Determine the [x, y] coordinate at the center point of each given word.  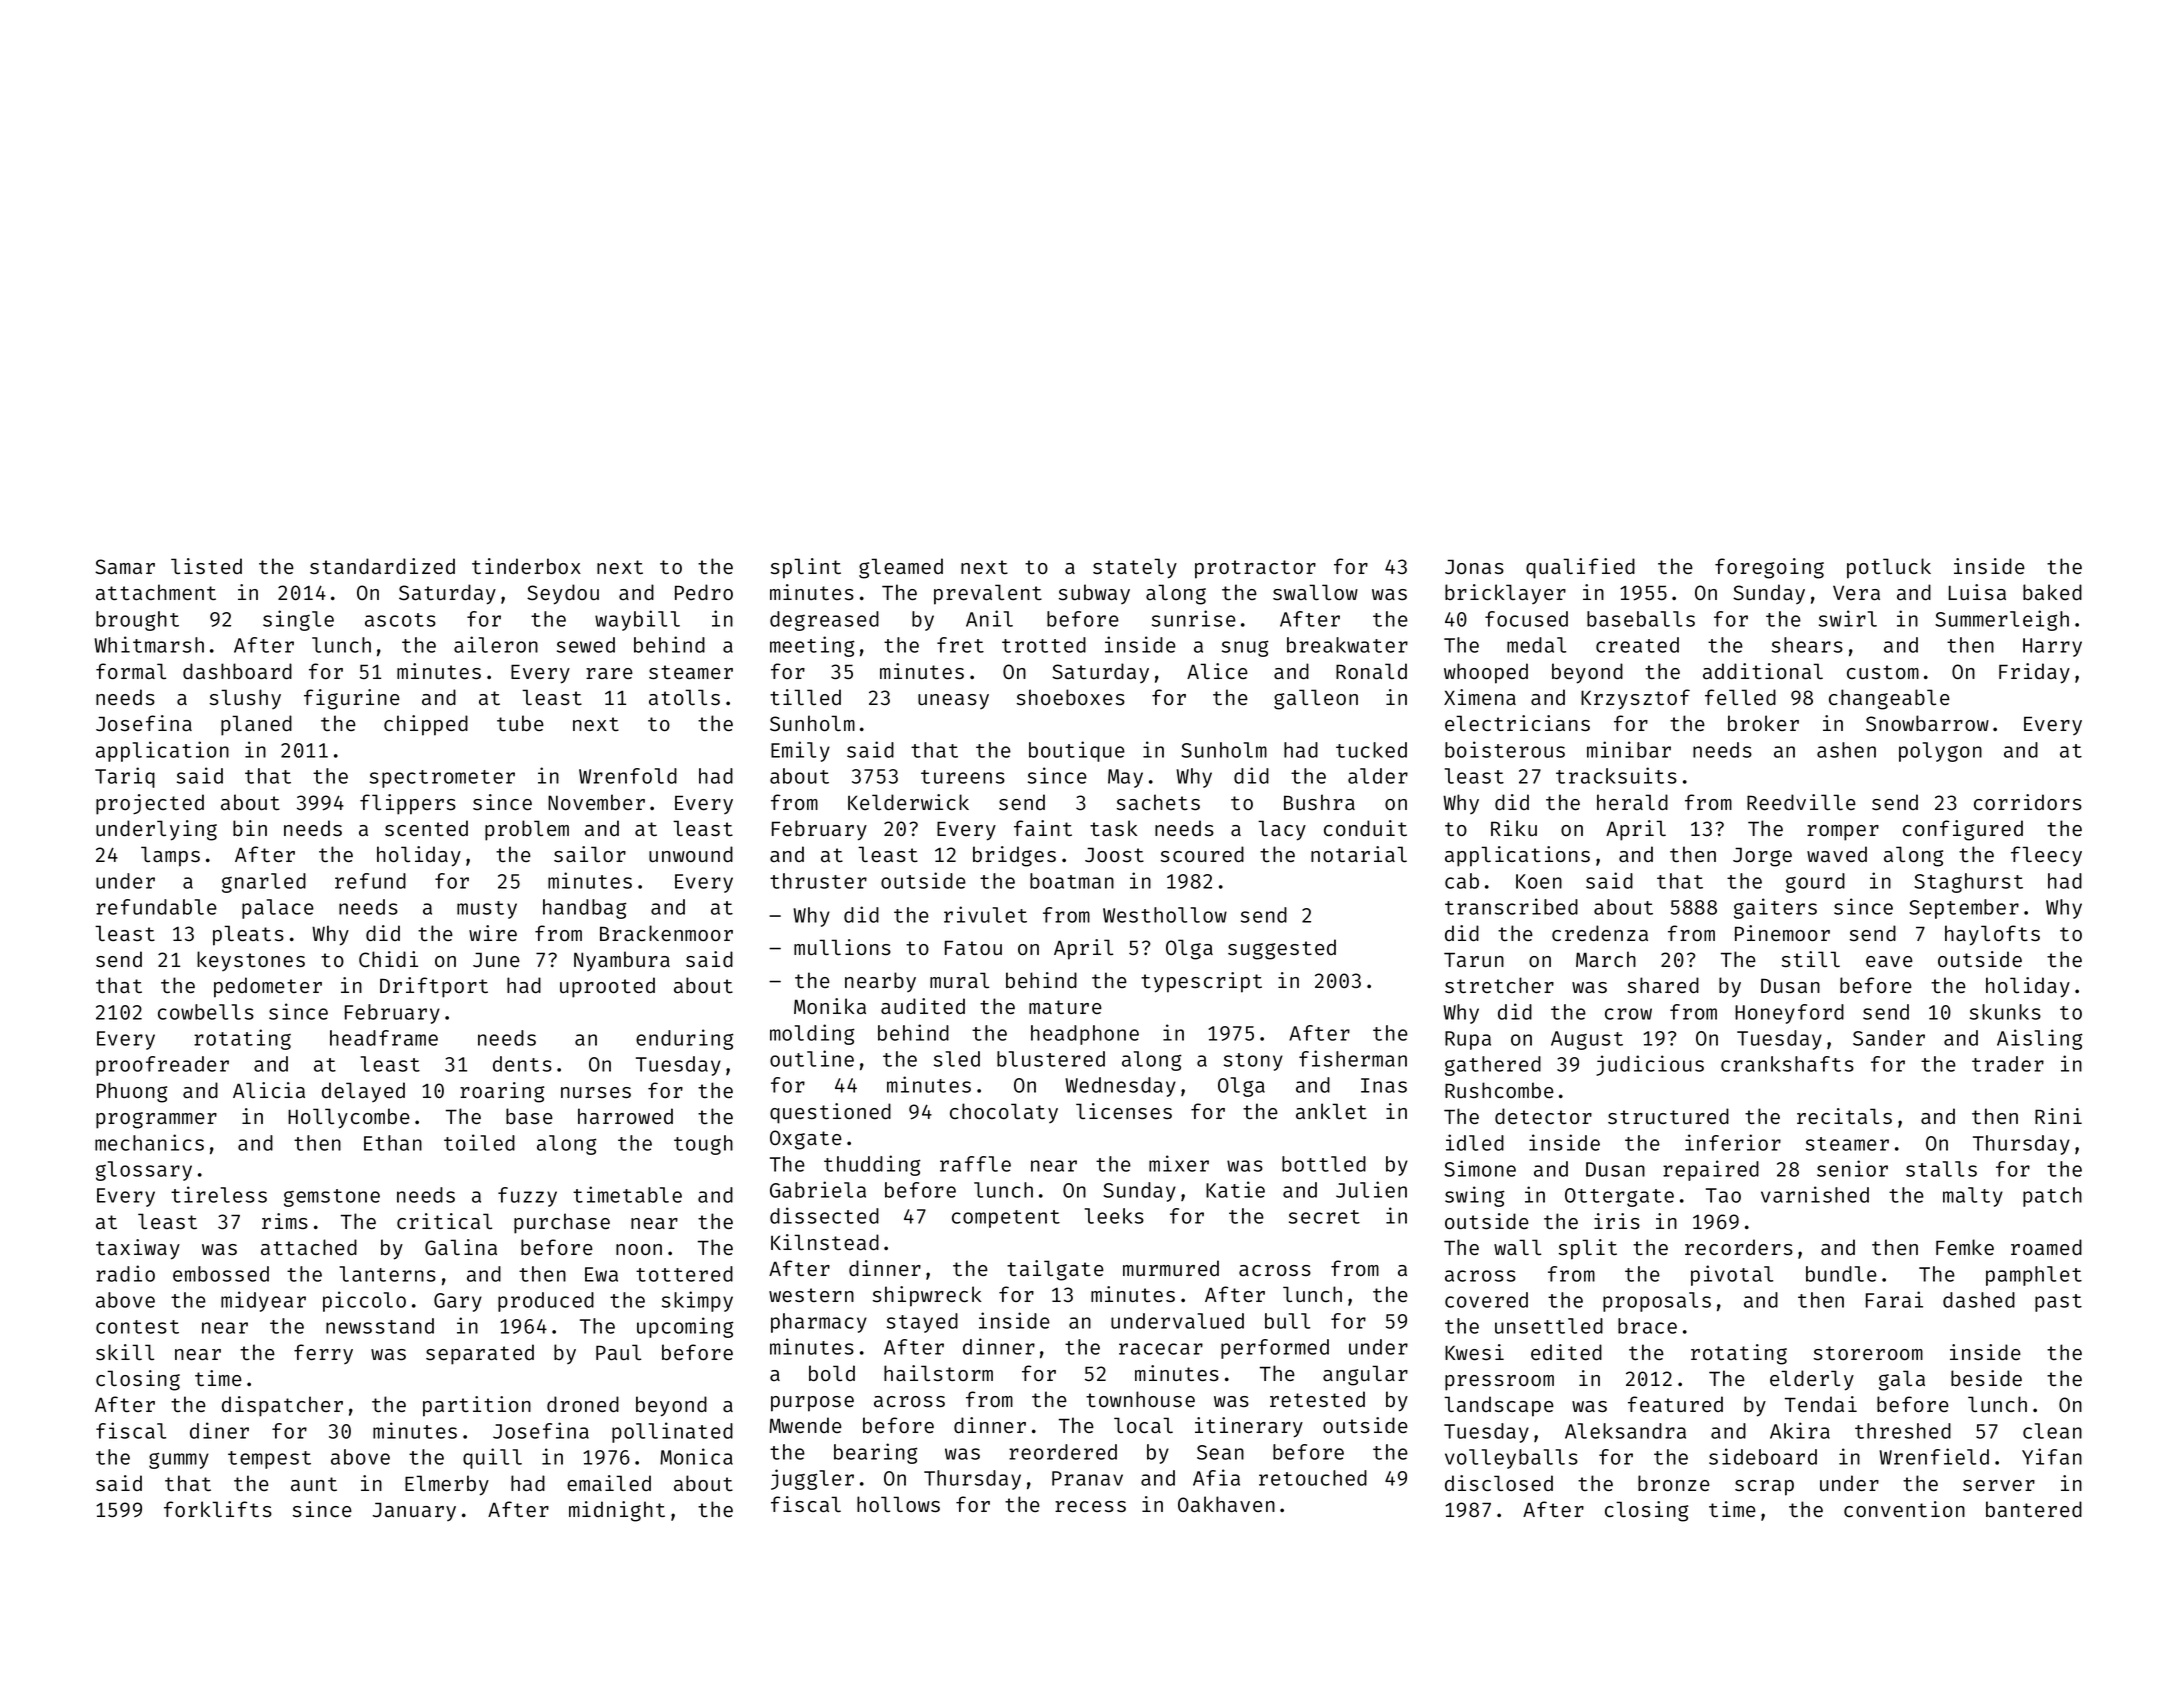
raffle [975, 1164]
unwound [691, 854]
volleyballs [1511, 1459]
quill [492, 1458]
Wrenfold [628, 776]
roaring [502, 1092]
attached [309, 1247]
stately [1135, 568]
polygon [1940, 752]
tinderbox [526, 566]
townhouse [1140, 1399]
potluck [1889, 568]
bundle [1841, 1274]
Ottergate [1619, 1197]
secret [1324, 1217]
